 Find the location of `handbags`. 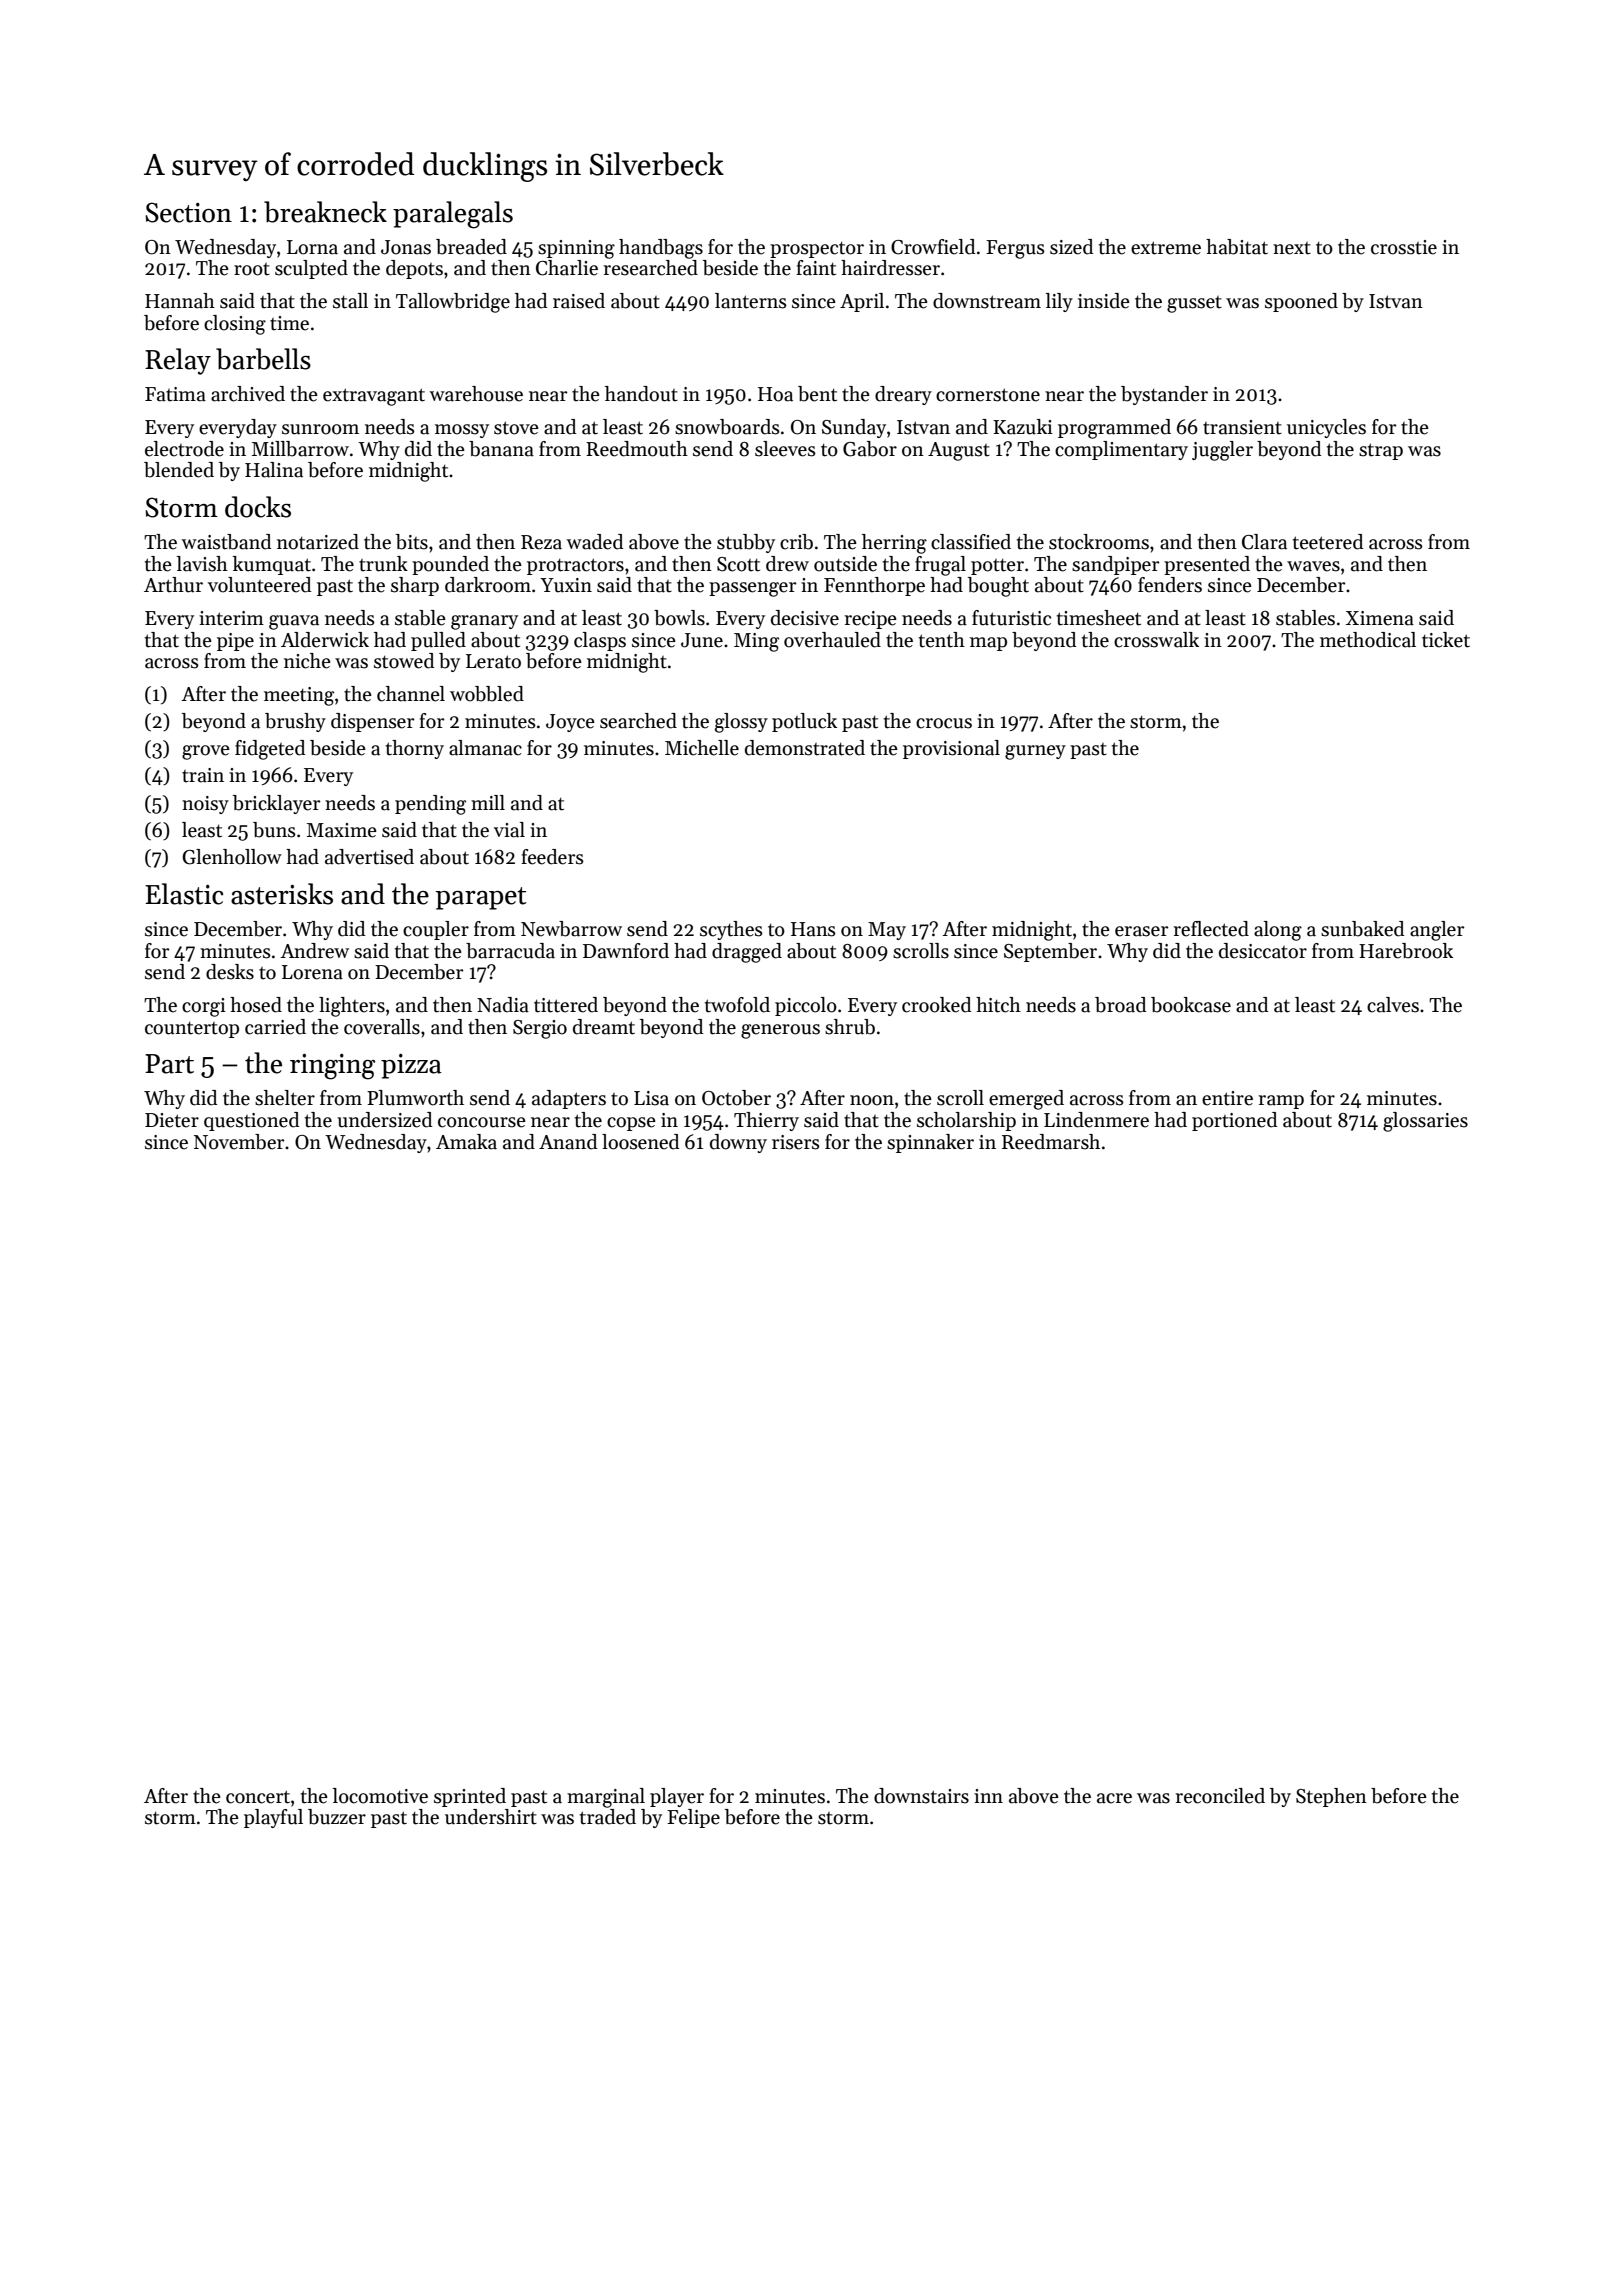

handbags is located at coordinates (661, 249).
